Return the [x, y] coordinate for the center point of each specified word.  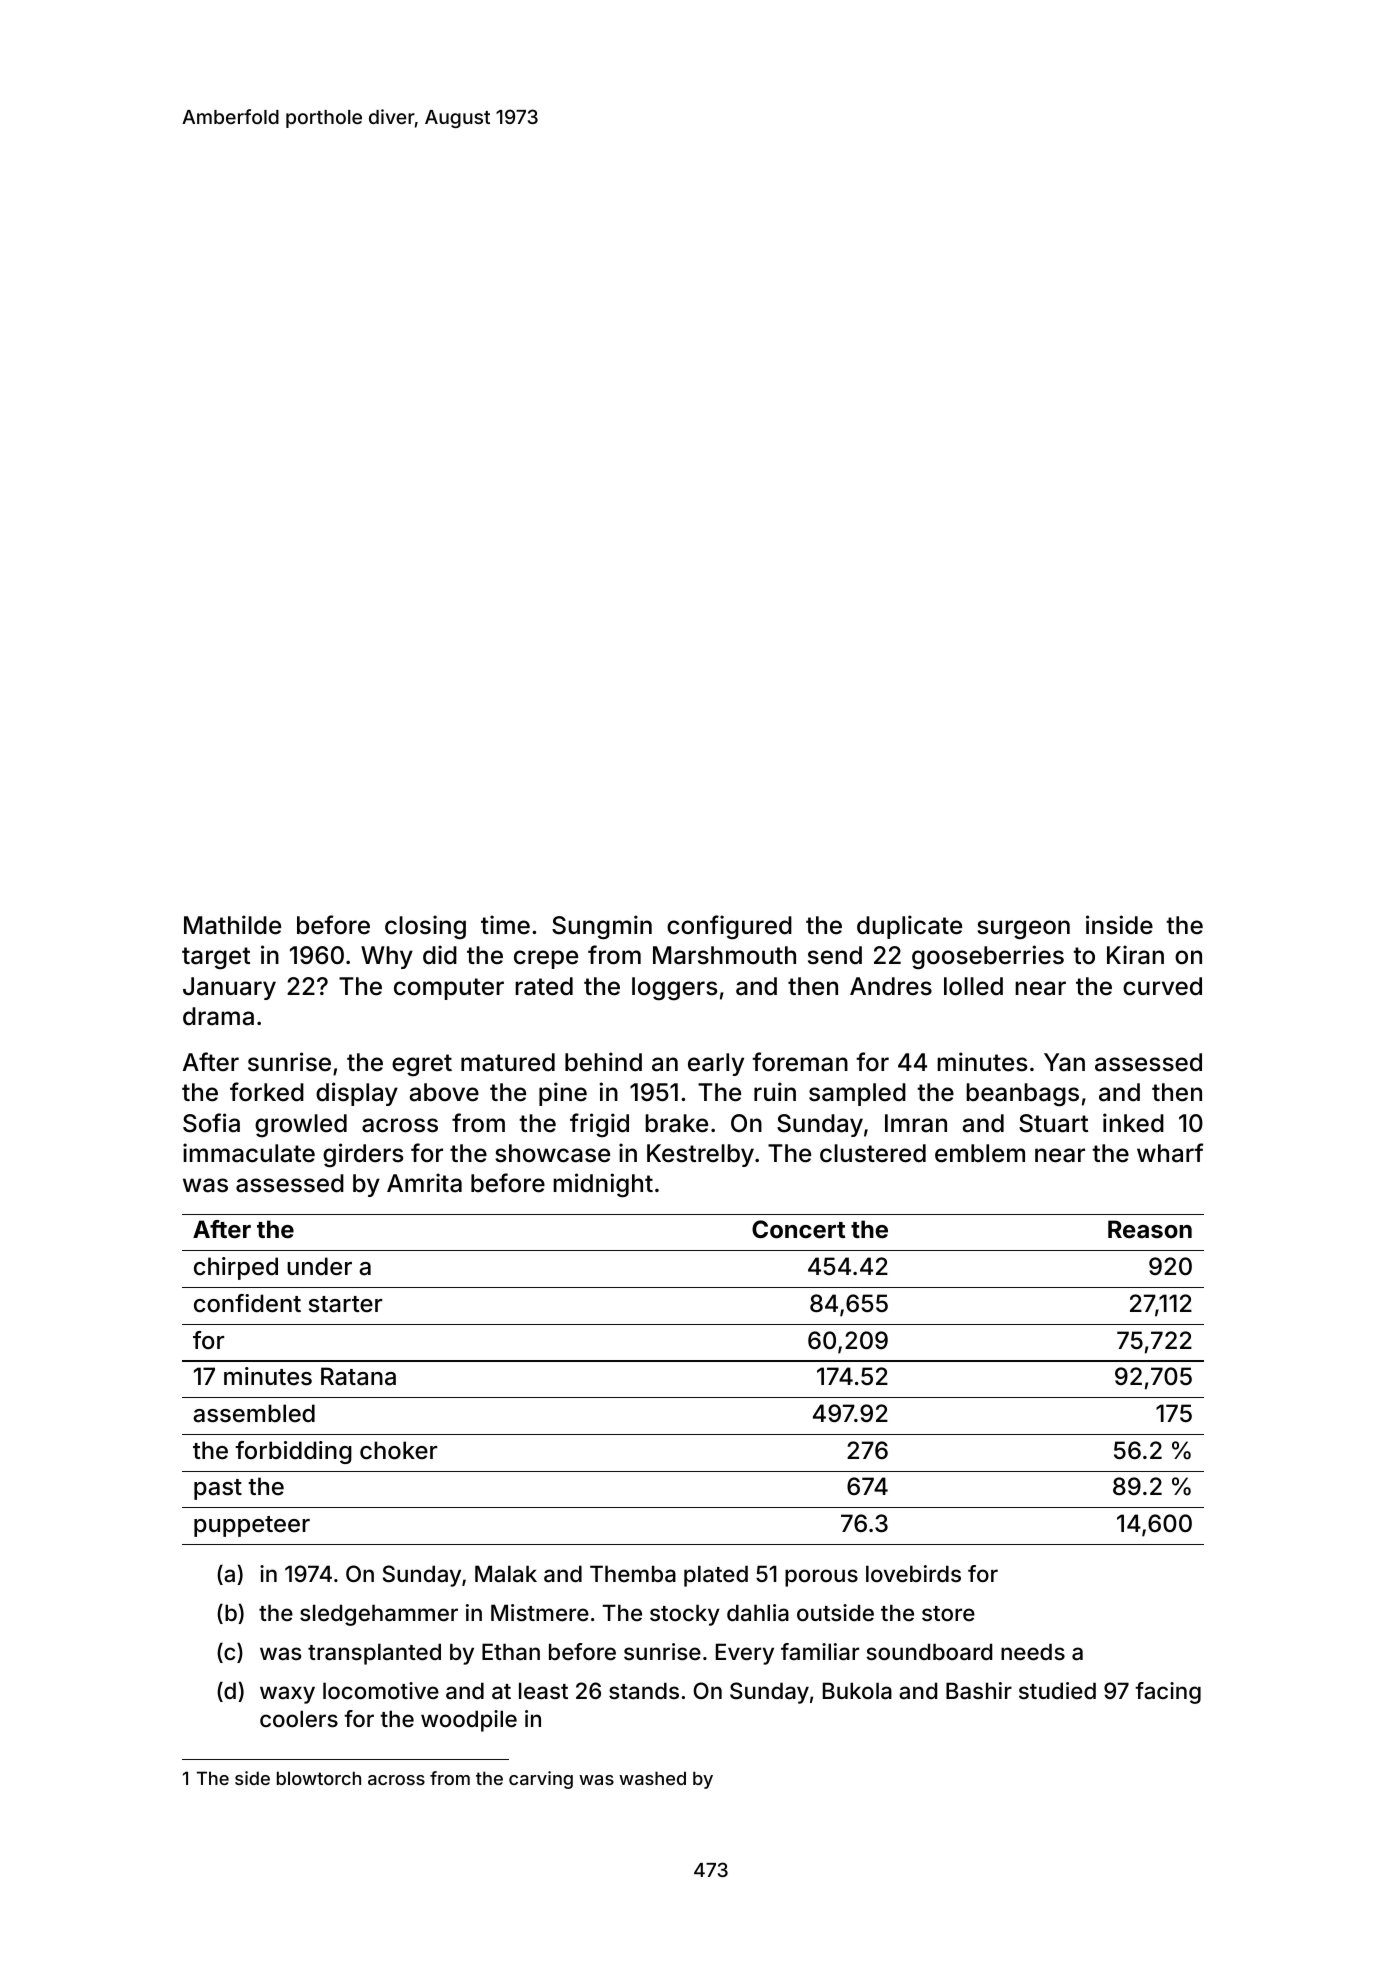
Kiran [1135, 955]
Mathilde [232, 925]
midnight [603, 1185]
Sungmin [602, 927]
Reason [1150, 1229]
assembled [254, 1413]
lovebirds [913, 1573]
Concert [798, 1229]
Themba [633, 1574]
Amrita [424, 1183]
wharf [1170, 1153]
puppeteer [252, 1526]
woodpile [469, 1721]
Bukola [857, 1691]
